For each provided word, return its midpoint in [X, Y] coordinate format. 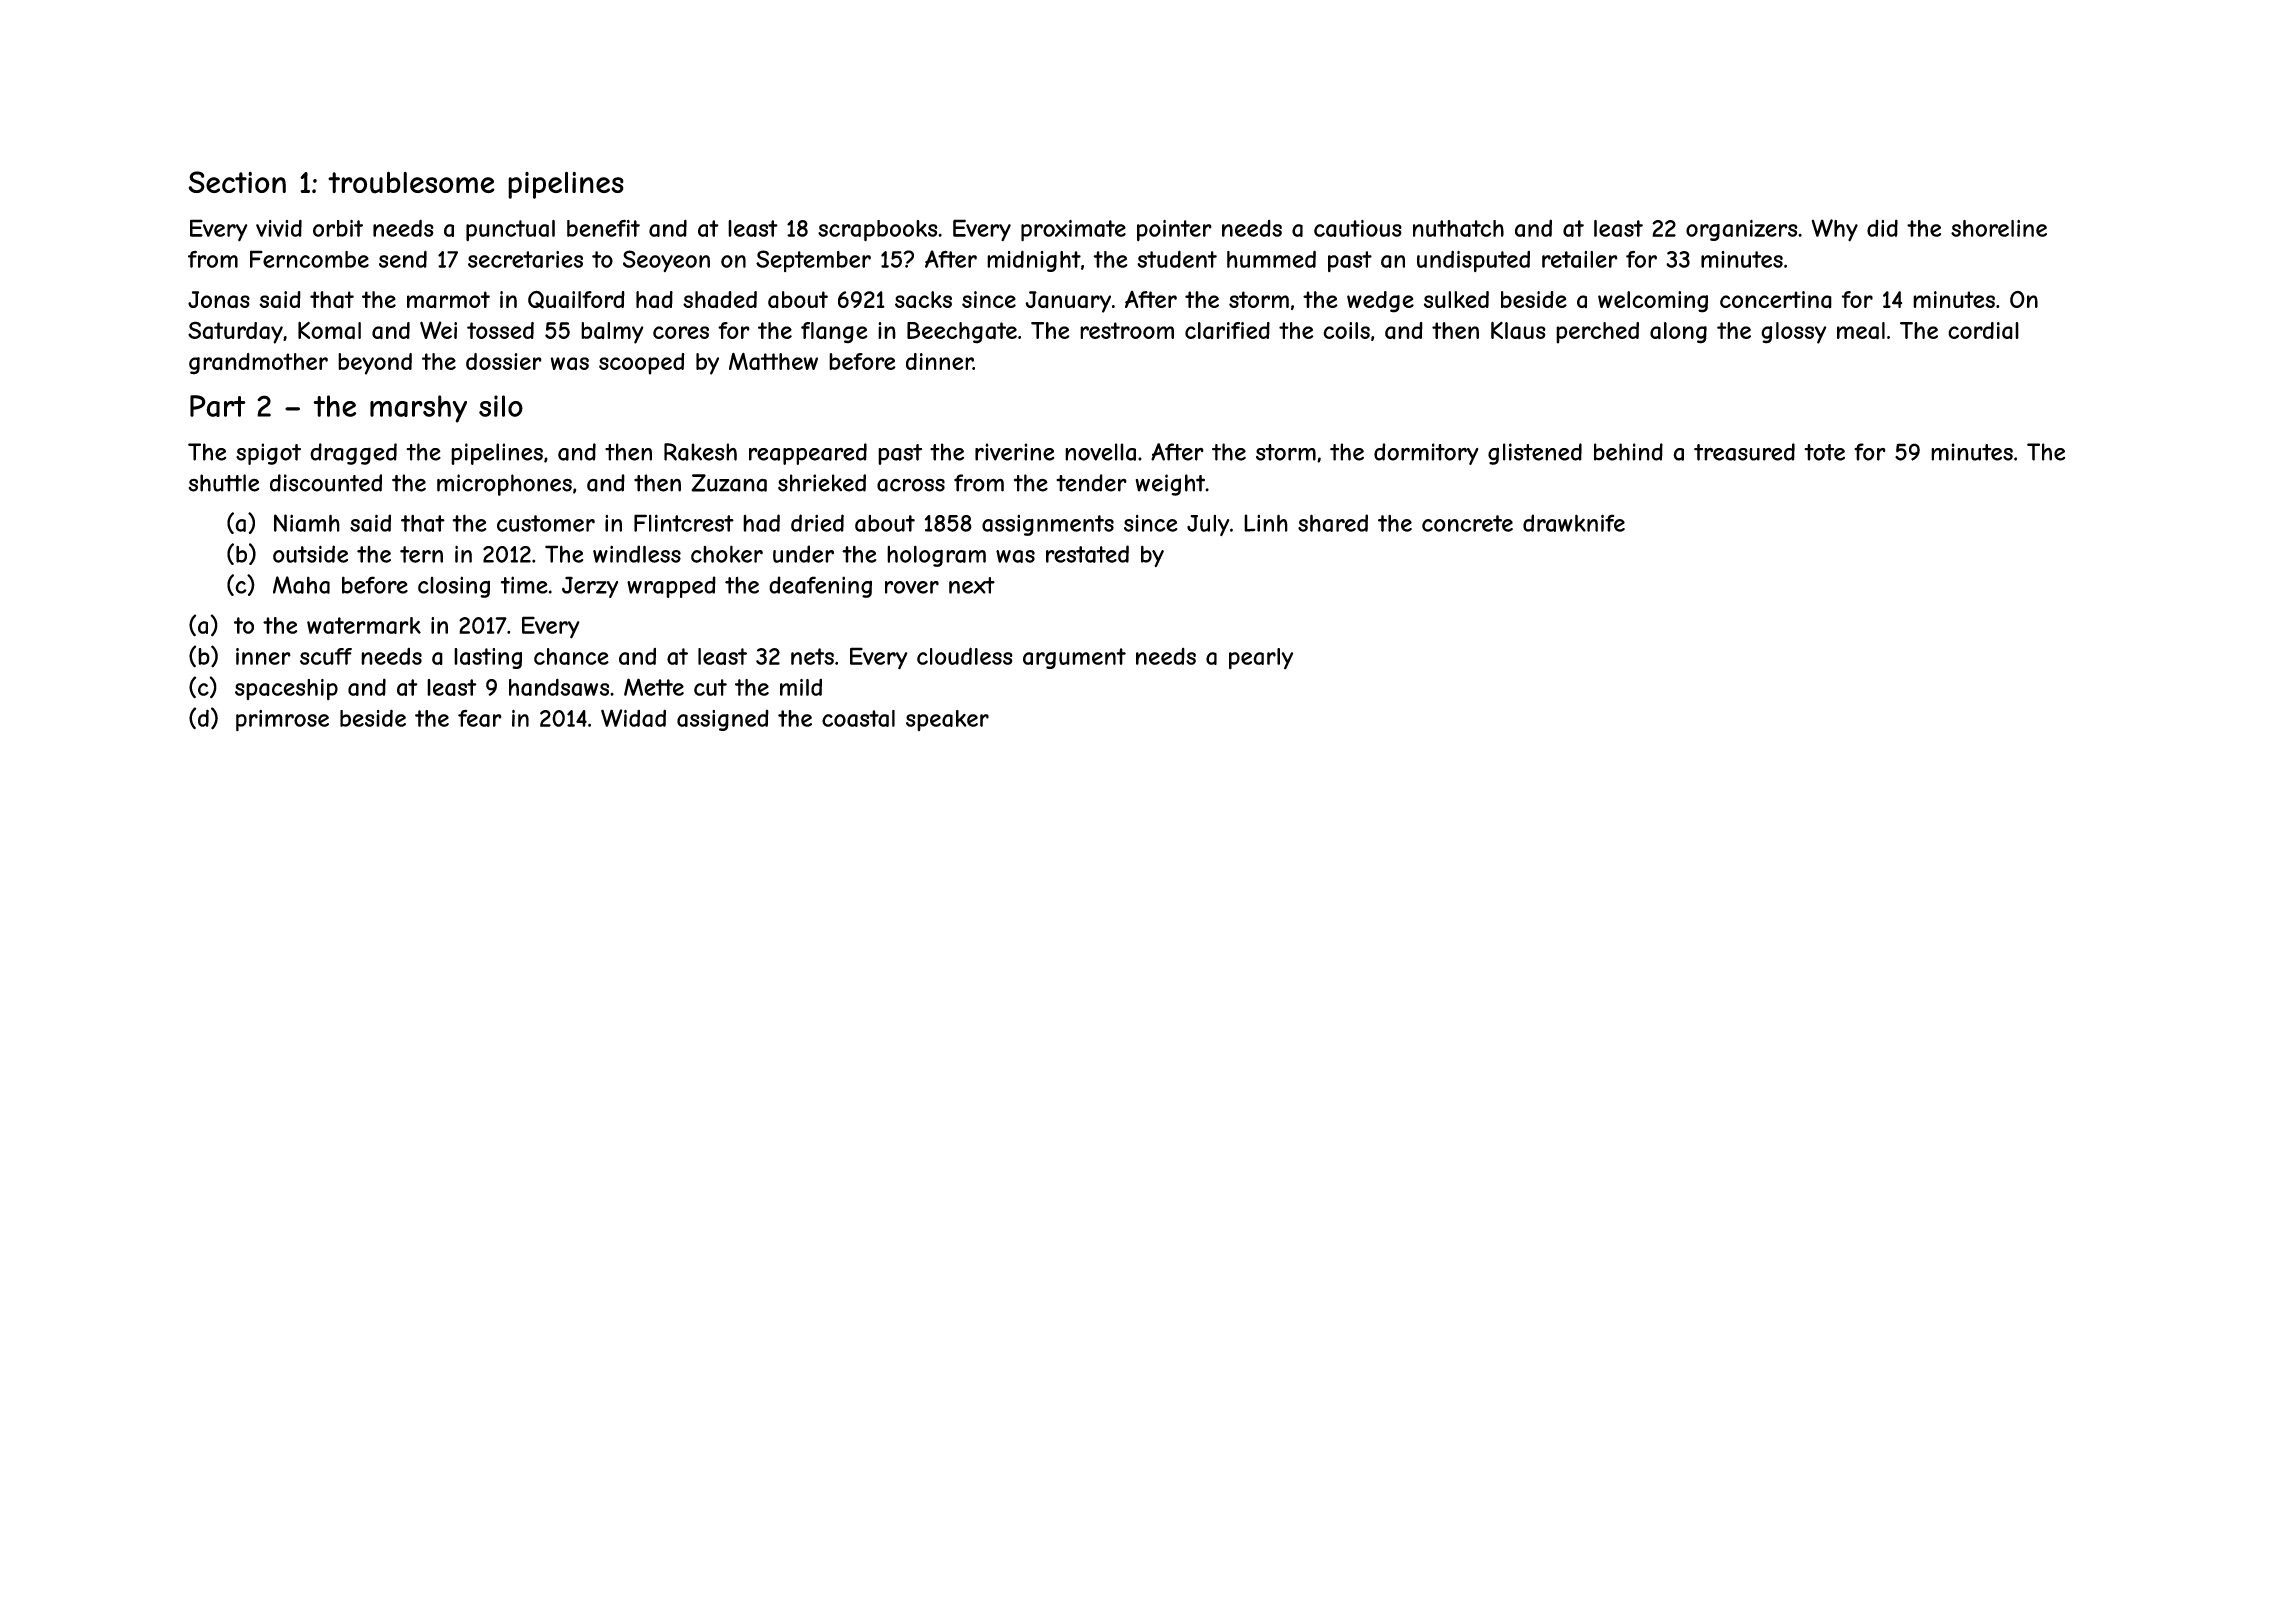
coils [1346, 330]
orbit [338, 228]
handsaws [559, 687]
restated [1087, 554]
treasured [1744, 452]
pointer [1174, 230]
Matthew [773, 361]
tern [421, 554]
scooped [642, 364]
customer [546, 523]
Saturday [235, 332]
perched [1597, 333]
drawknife [1574, 523]
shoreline [1999, 228]
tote [1824, 452]
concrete [1467, 523]
